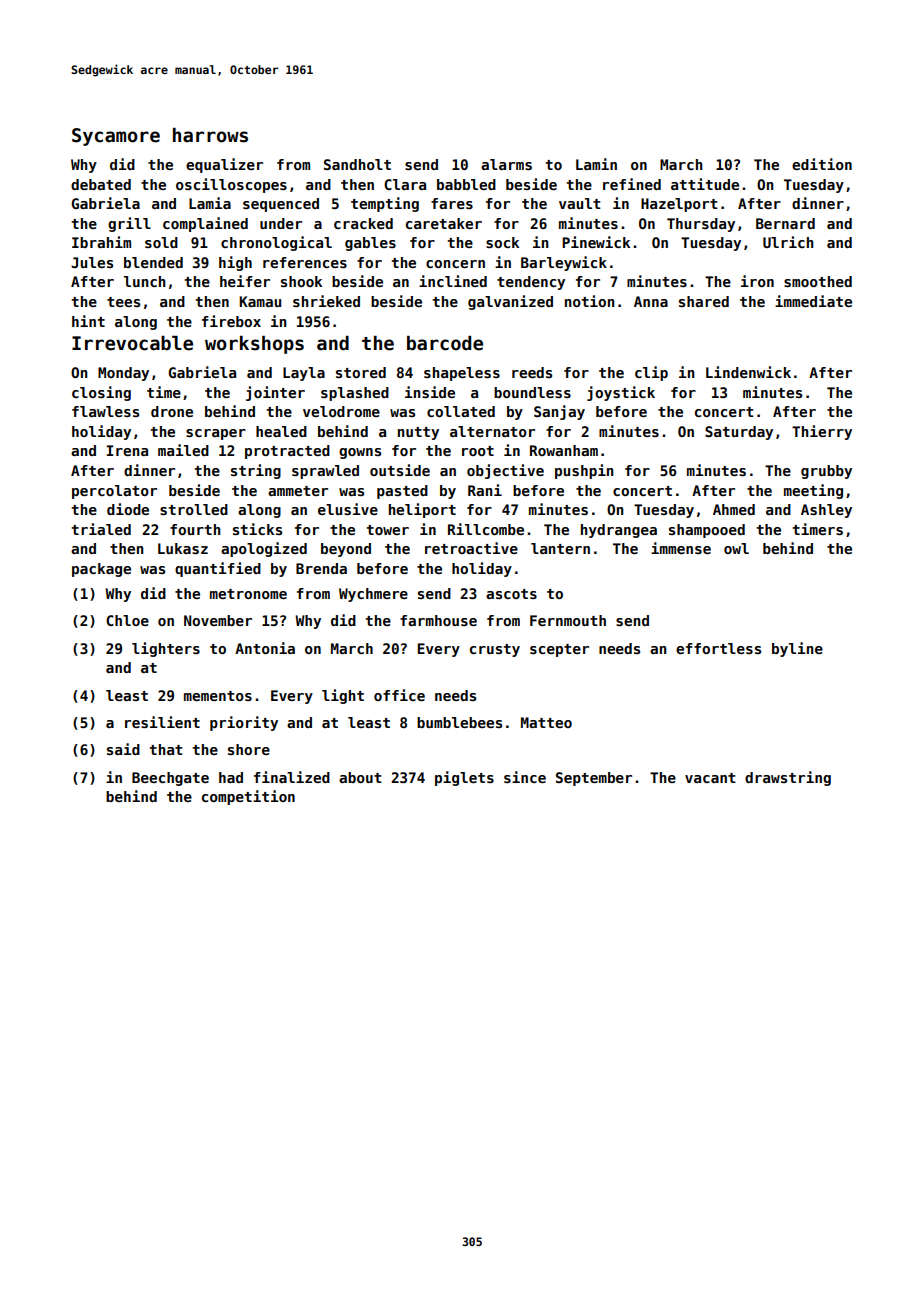 The width and height of the screenshot is (924, 1314). Describe the element at coordinates (162, 722) in the screenshot. I see `resilient` at that location.
